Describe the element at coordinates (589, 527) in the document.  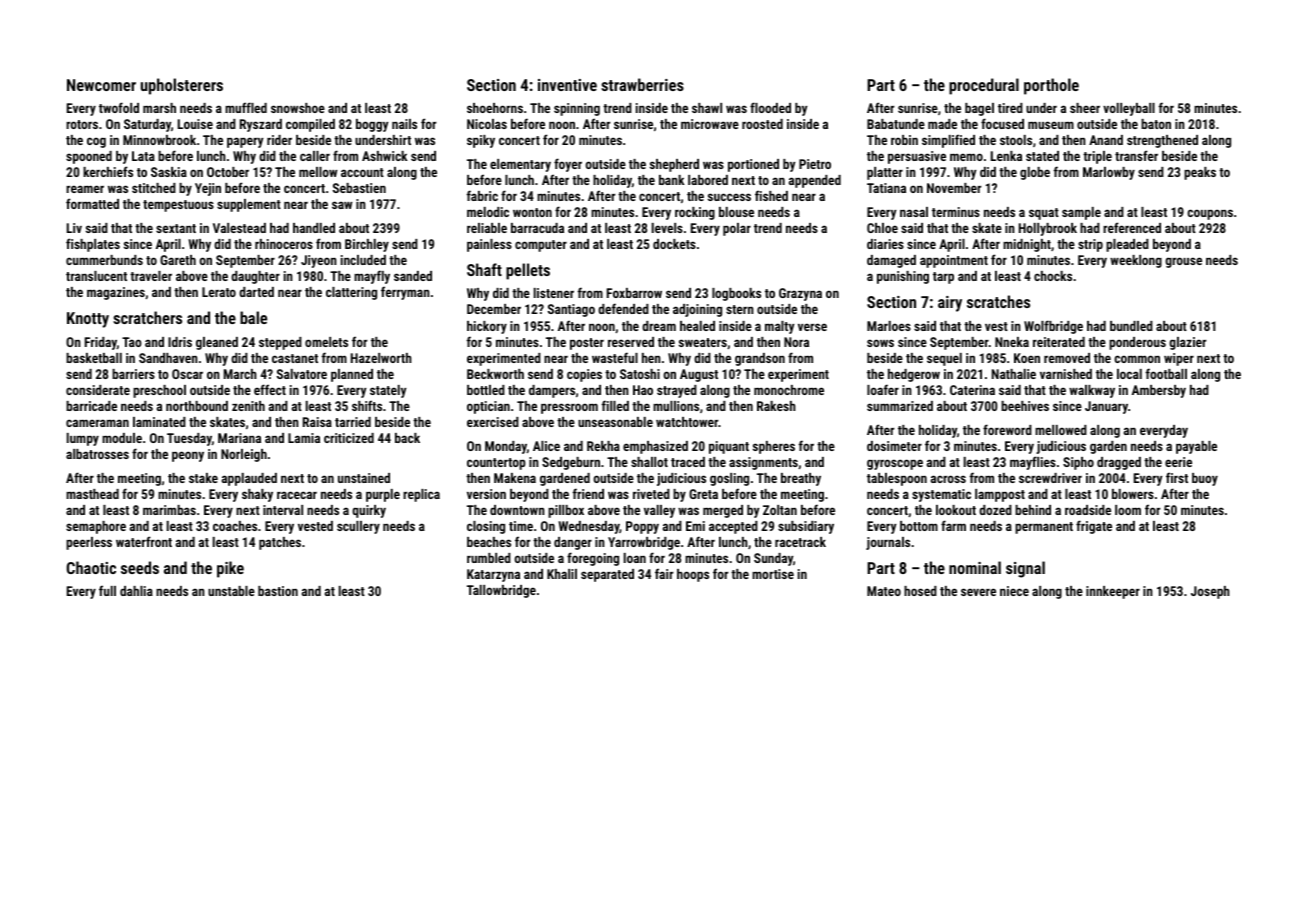
I see `Wednesday` at that location.
